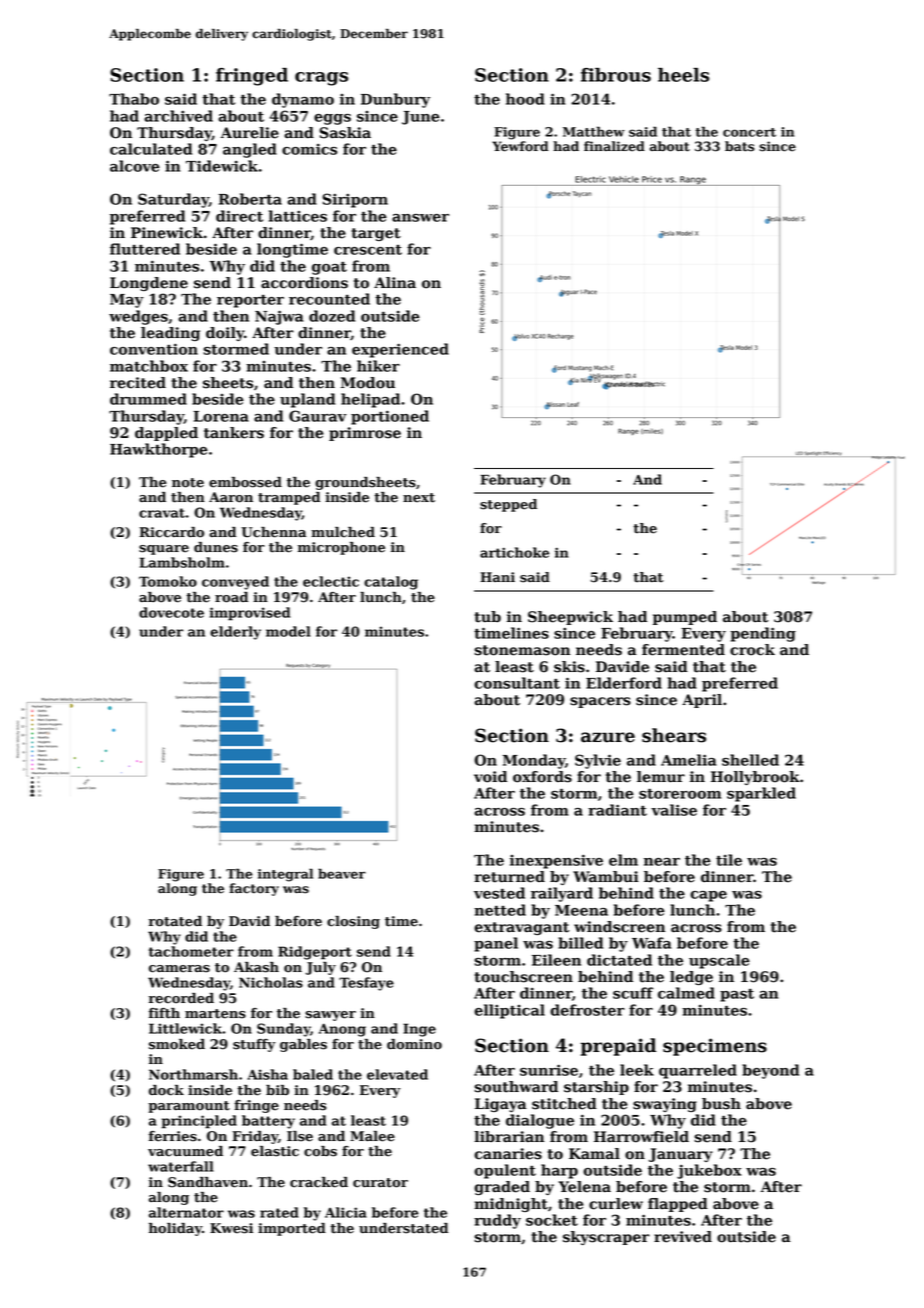 This screenshot has height=1308, width=924. I want to click on Uchenna, so click(273, 532).
